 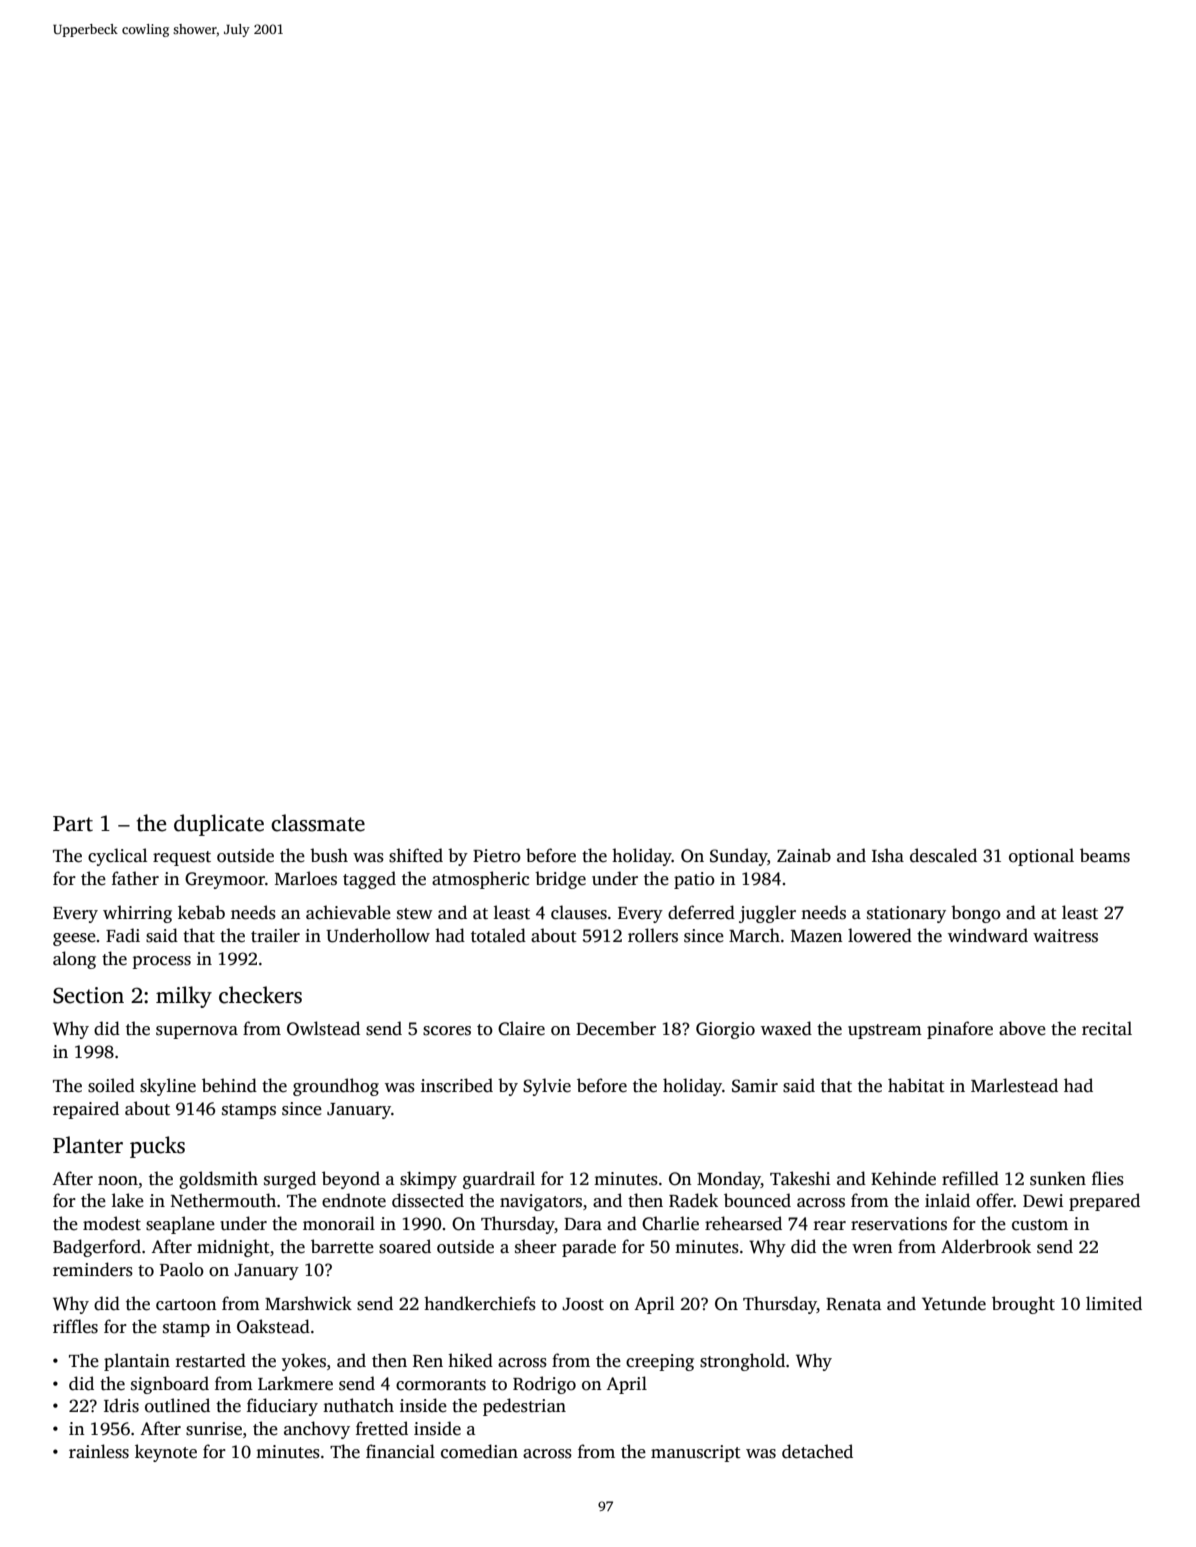 What do you see at coordinates (166, 1453) in the image?
I see `keynote` at bounding box center [166, 1453].
